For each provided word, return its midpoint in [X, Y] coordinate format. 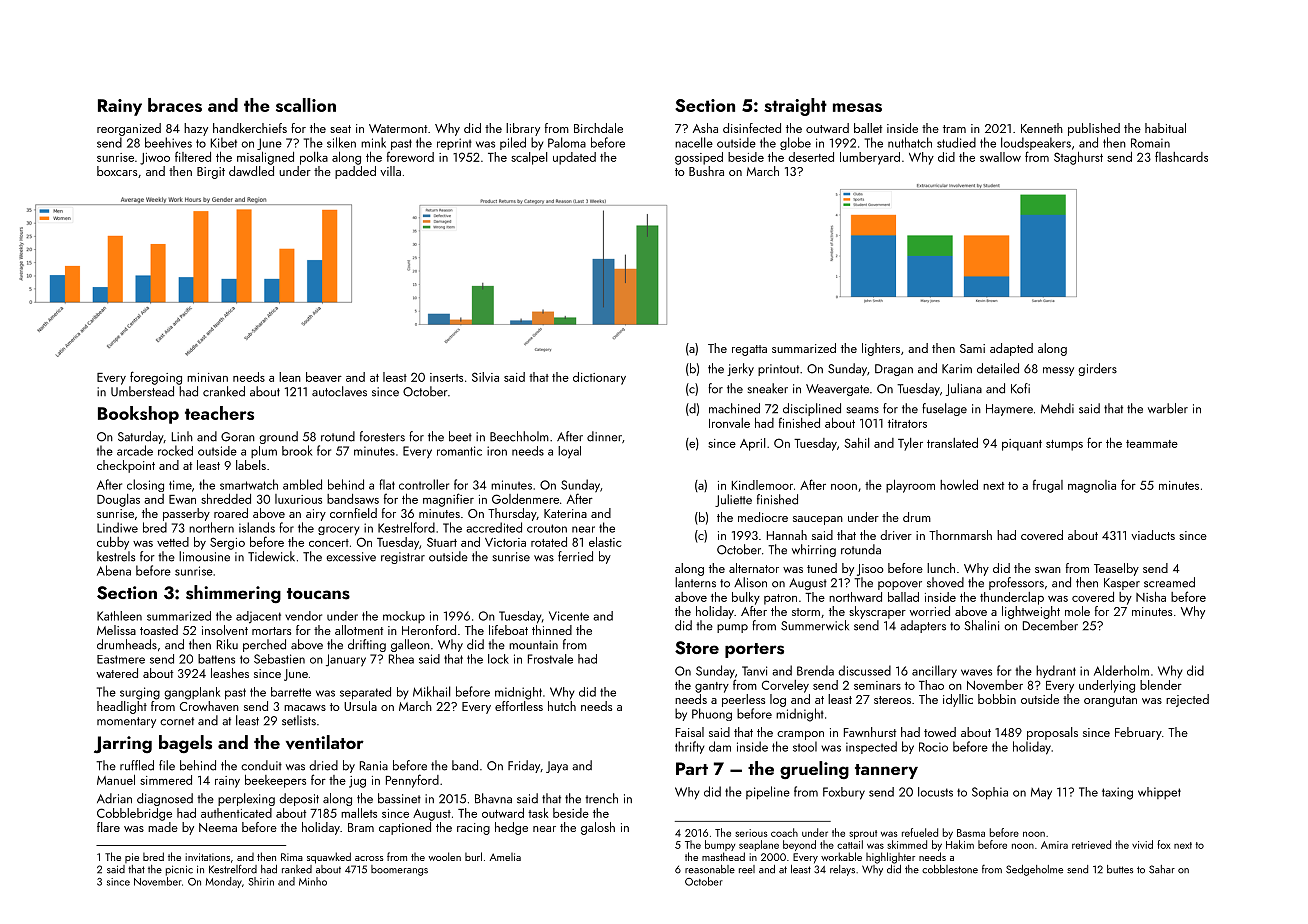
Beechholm [519, 436]
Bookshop [138, 415]
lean [290, 377]
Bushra [706, 171]
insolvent [225, 630]
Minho [313, 881]
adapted [1011, 349]
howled [959, 485]
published [1094, 129]
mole [1077, 611]
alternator [754, 568]
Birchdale [598, 128]
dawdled [251, 171]
